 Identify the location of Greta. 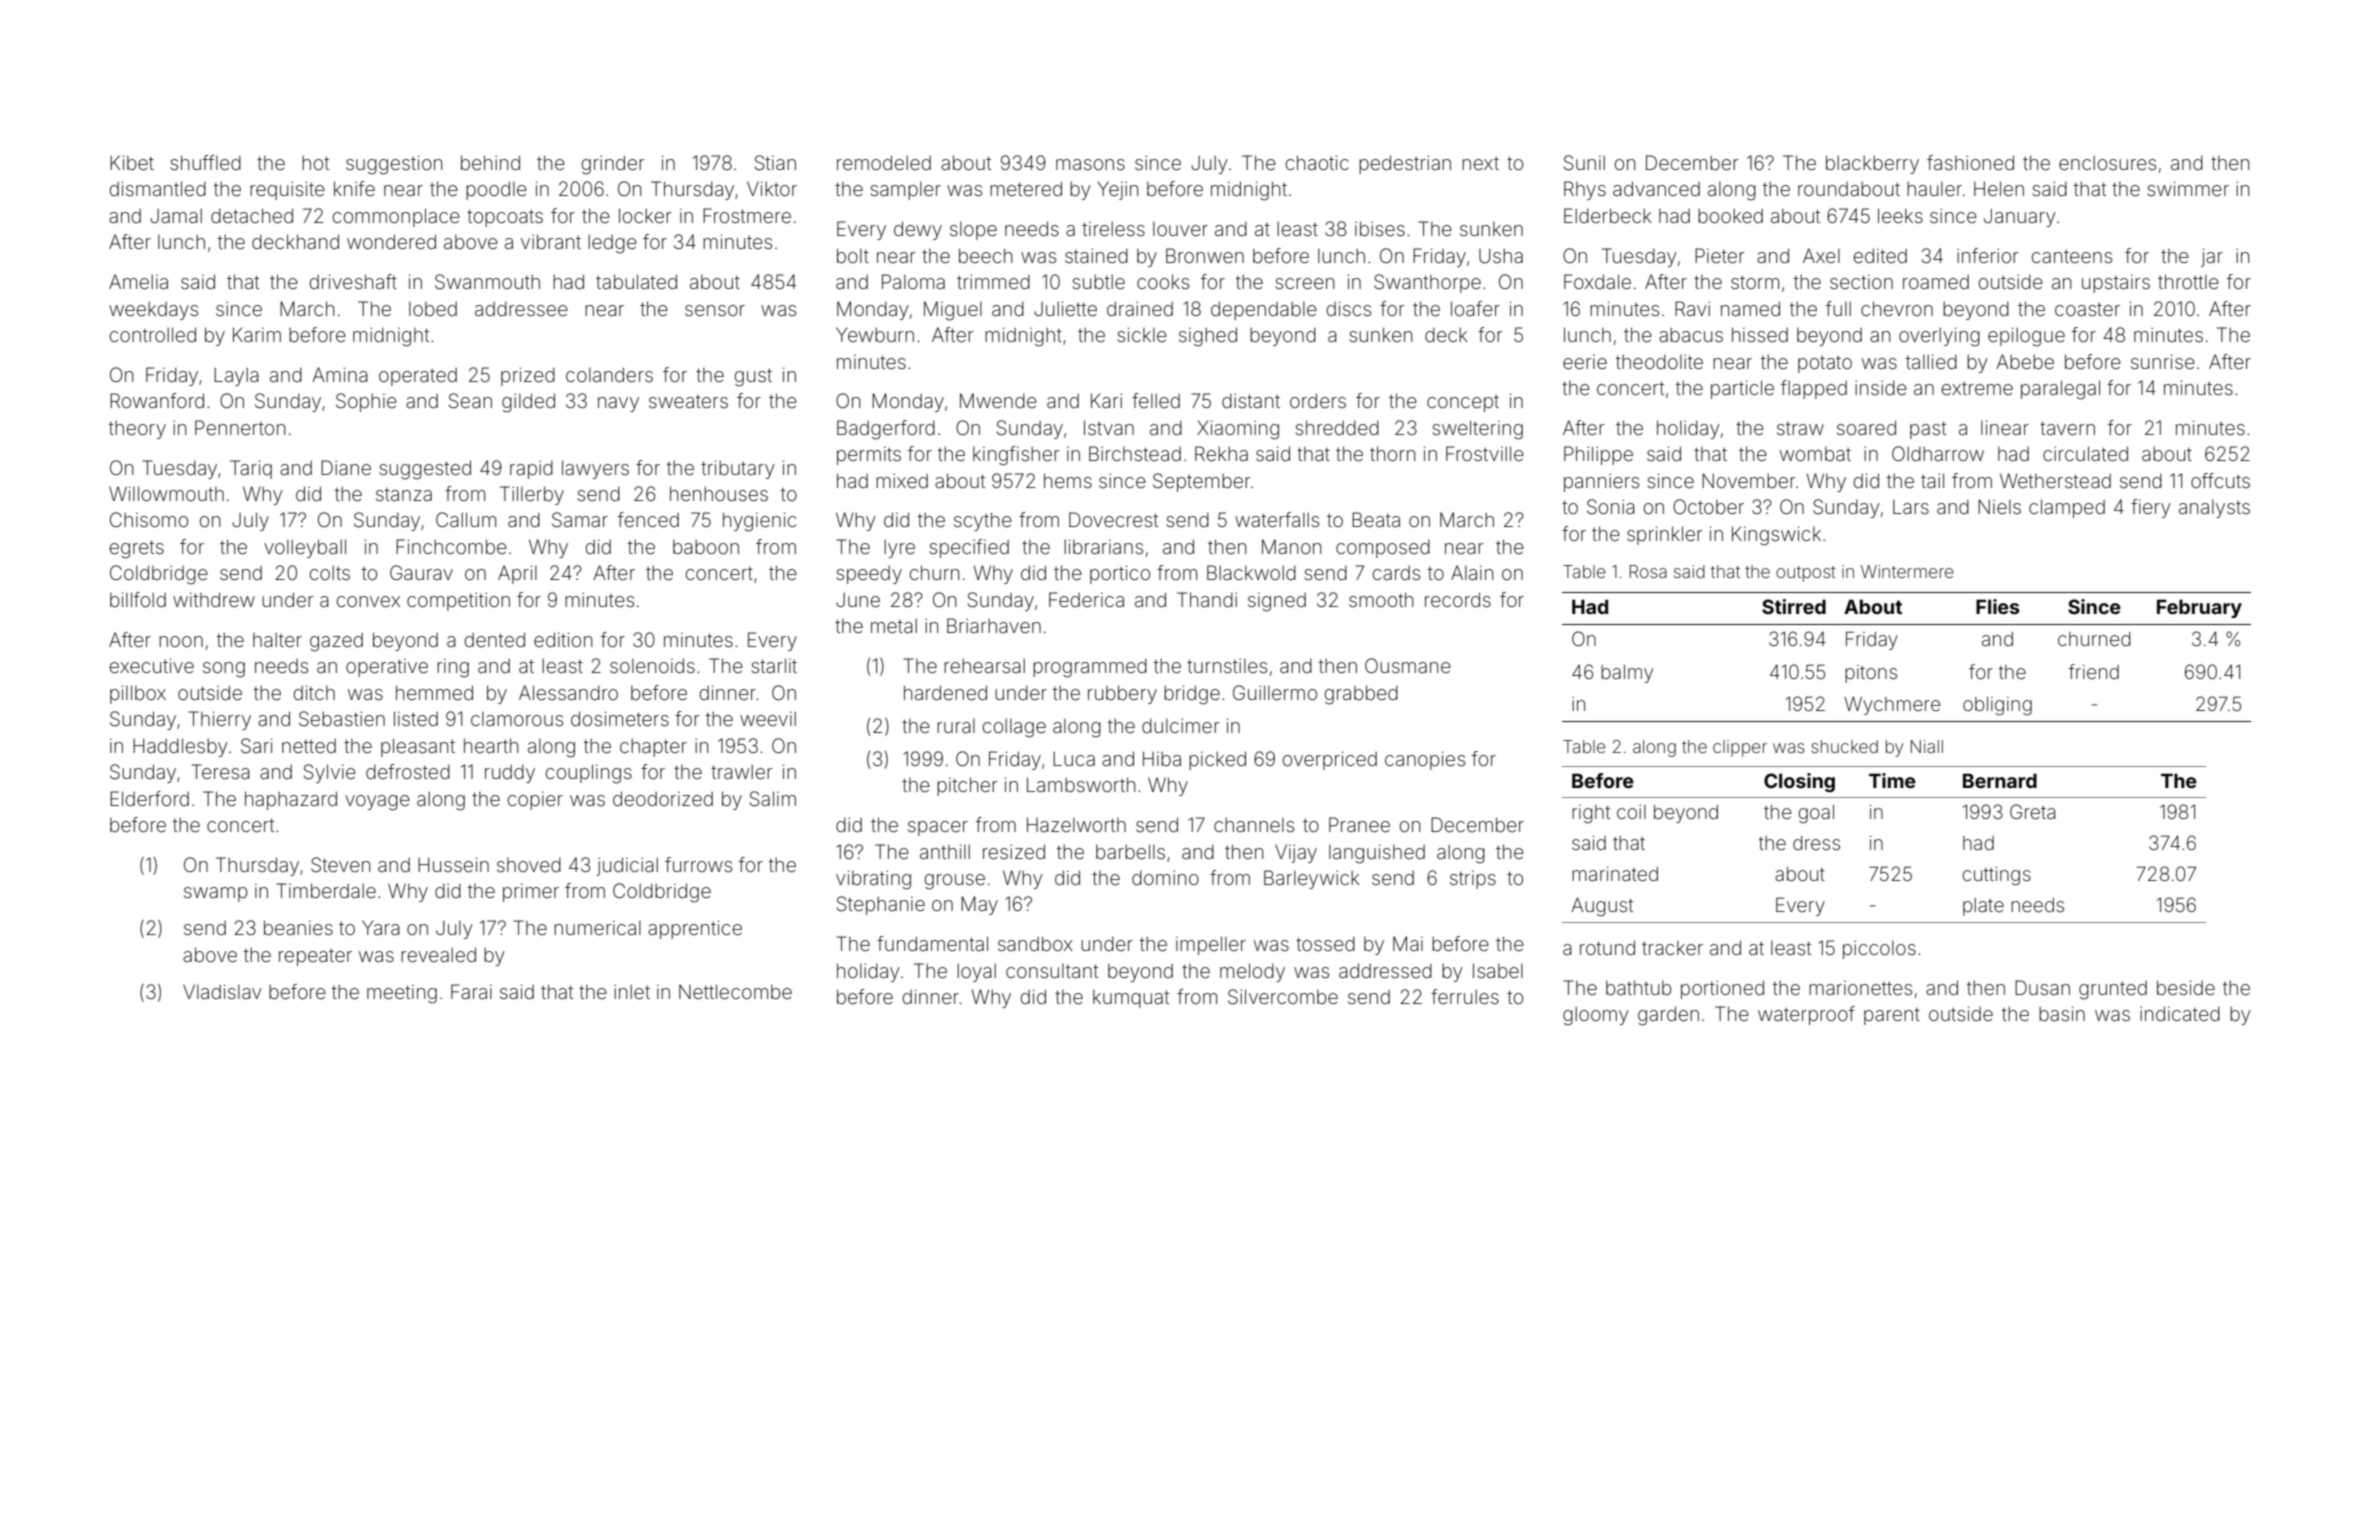
(2032, 811).
